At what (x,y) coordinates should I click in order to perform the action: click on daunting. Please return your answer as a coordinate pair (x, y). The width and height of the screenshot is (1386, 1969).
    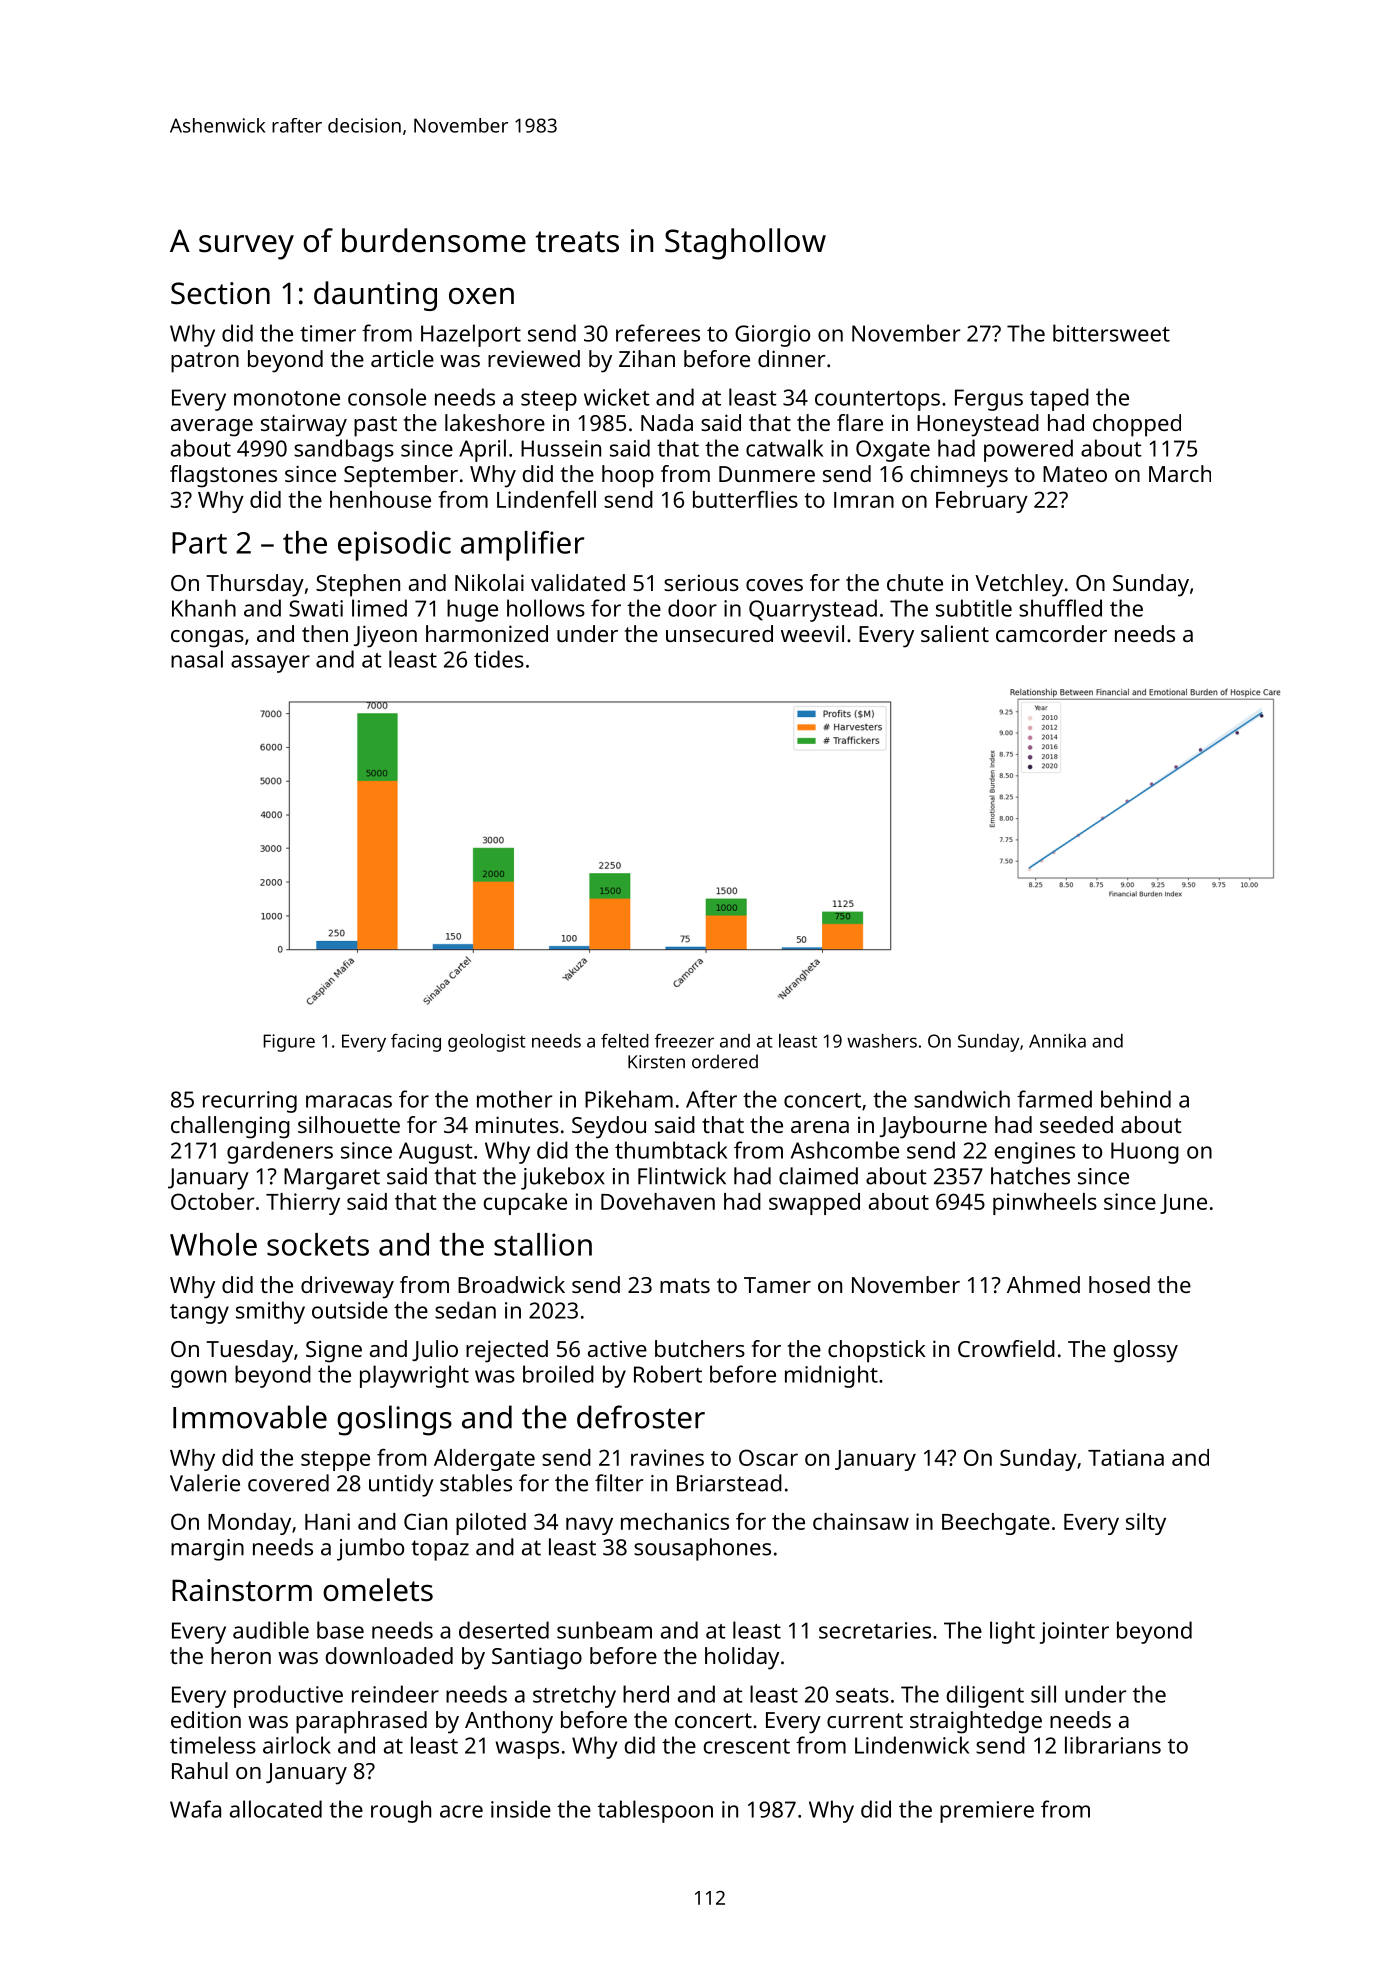
    Looking at the image, I should click on (375, 296).
